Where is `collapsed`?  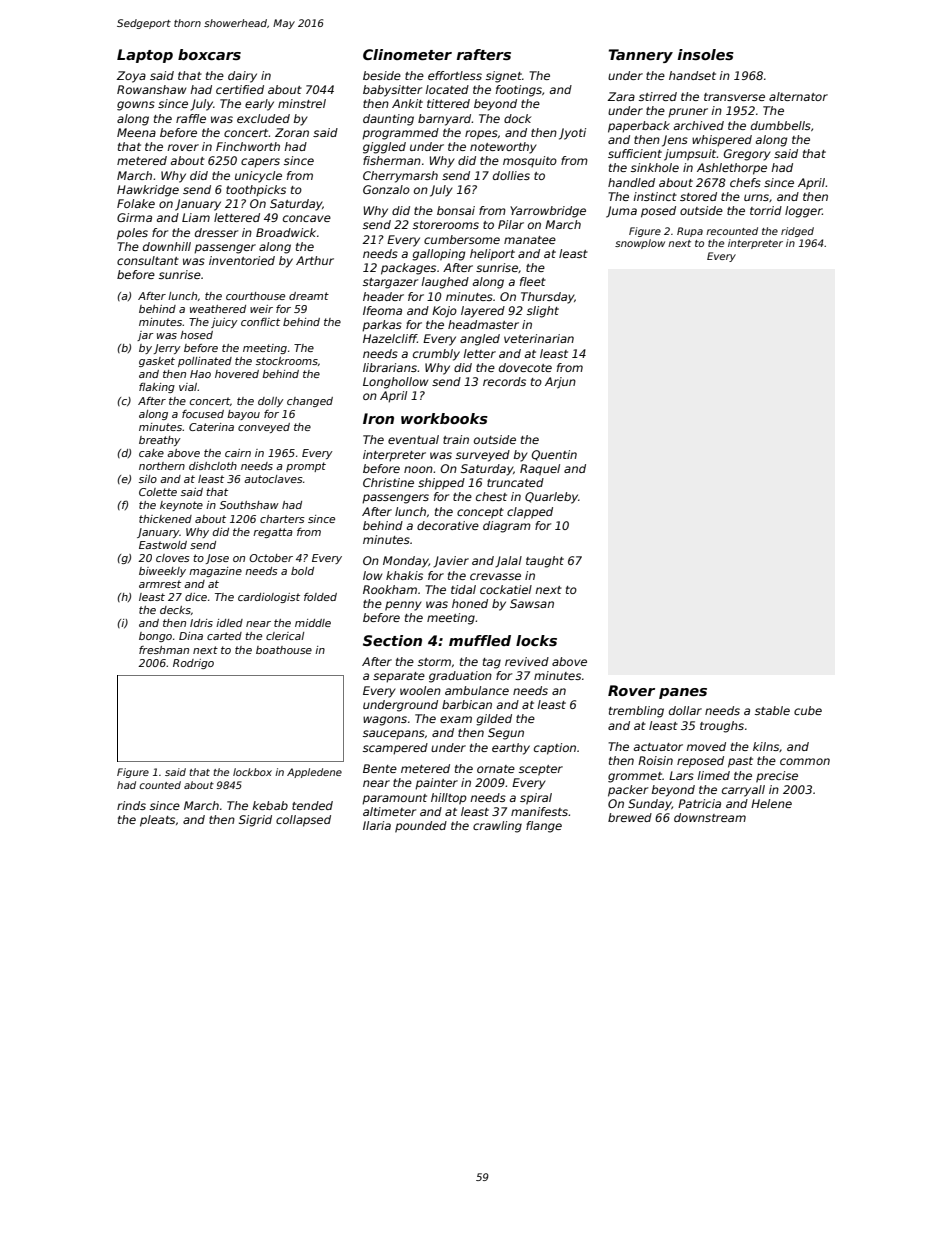
collapsed is located at coordinates (303, 821).
